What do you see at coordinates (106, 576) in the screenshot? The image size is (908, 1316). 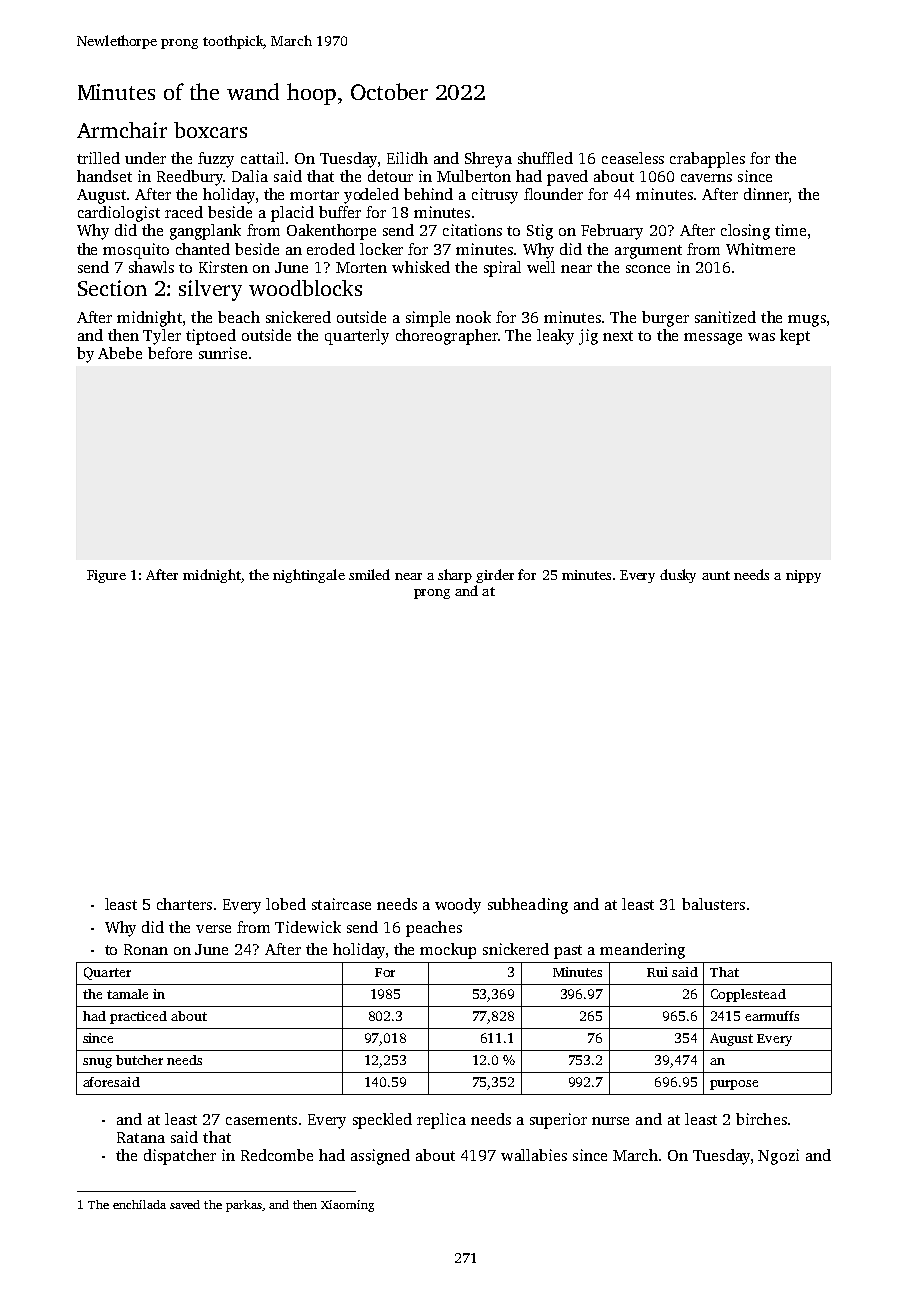 I see `Figure` at bounding box center [106, 576].
